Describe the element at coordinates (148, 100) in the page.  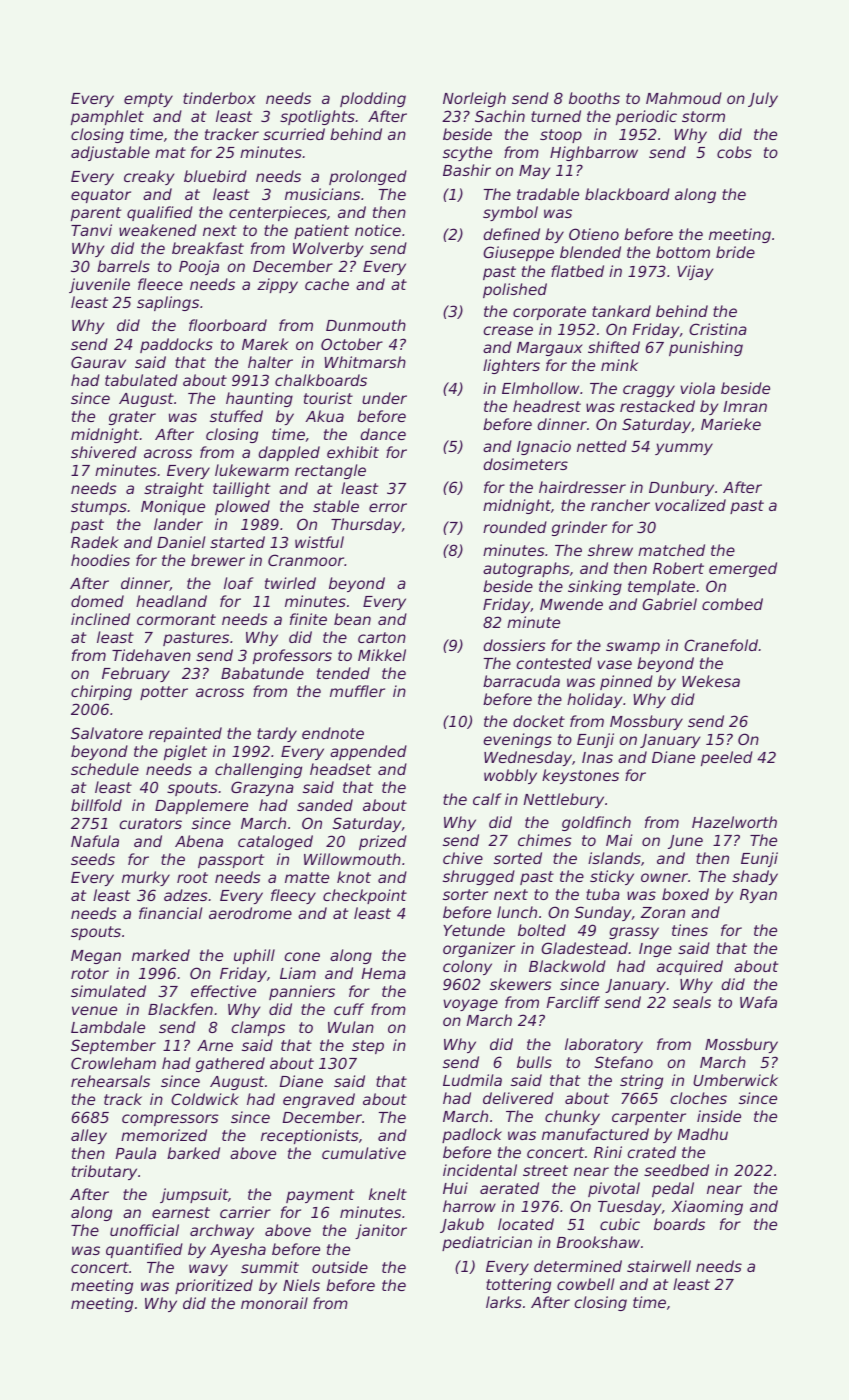
I see `empty` at that location.
